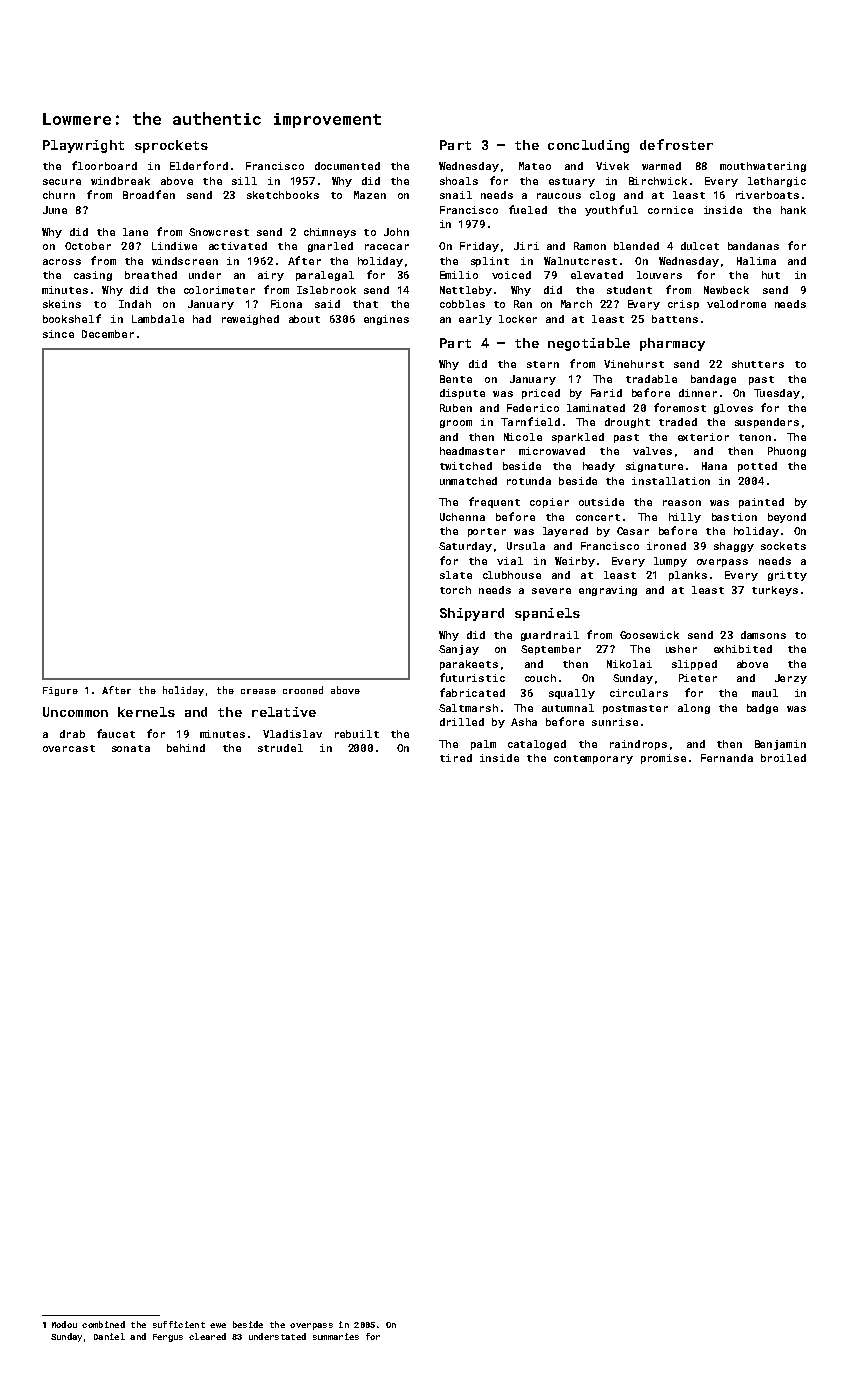 The width and height of the screenshot is (849, 1400). What do you see at coordinates (756, 261) in the screenshot?
I see `Halima` at bounding box center [756, 261].
